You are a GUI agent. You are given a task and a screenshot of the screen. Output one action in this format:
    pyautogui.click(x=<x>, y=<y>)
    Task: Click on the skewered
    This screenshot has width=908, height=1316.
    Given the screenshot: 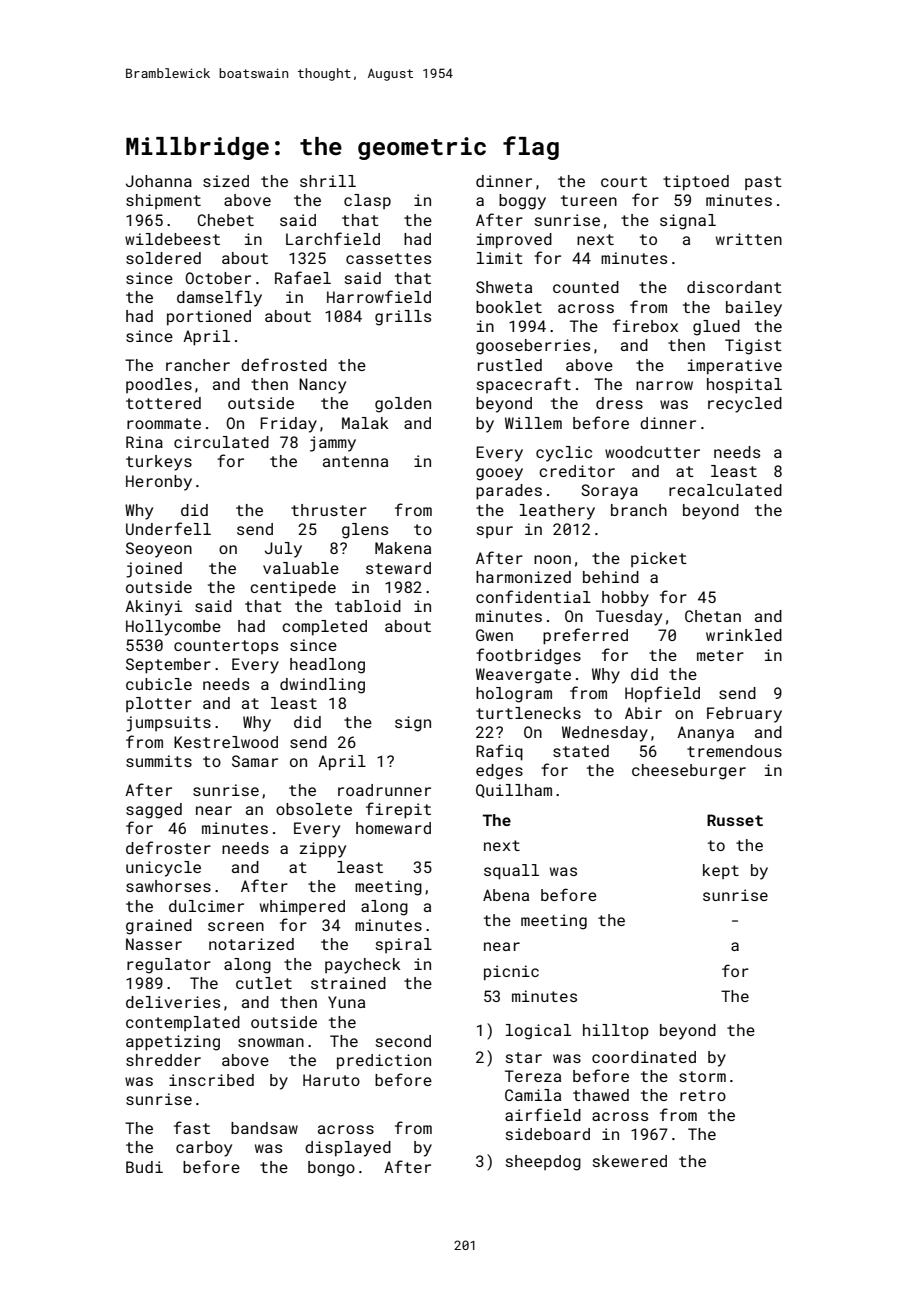 What is the action you would take?
    pyautogui.click(x=630, y=1161)
